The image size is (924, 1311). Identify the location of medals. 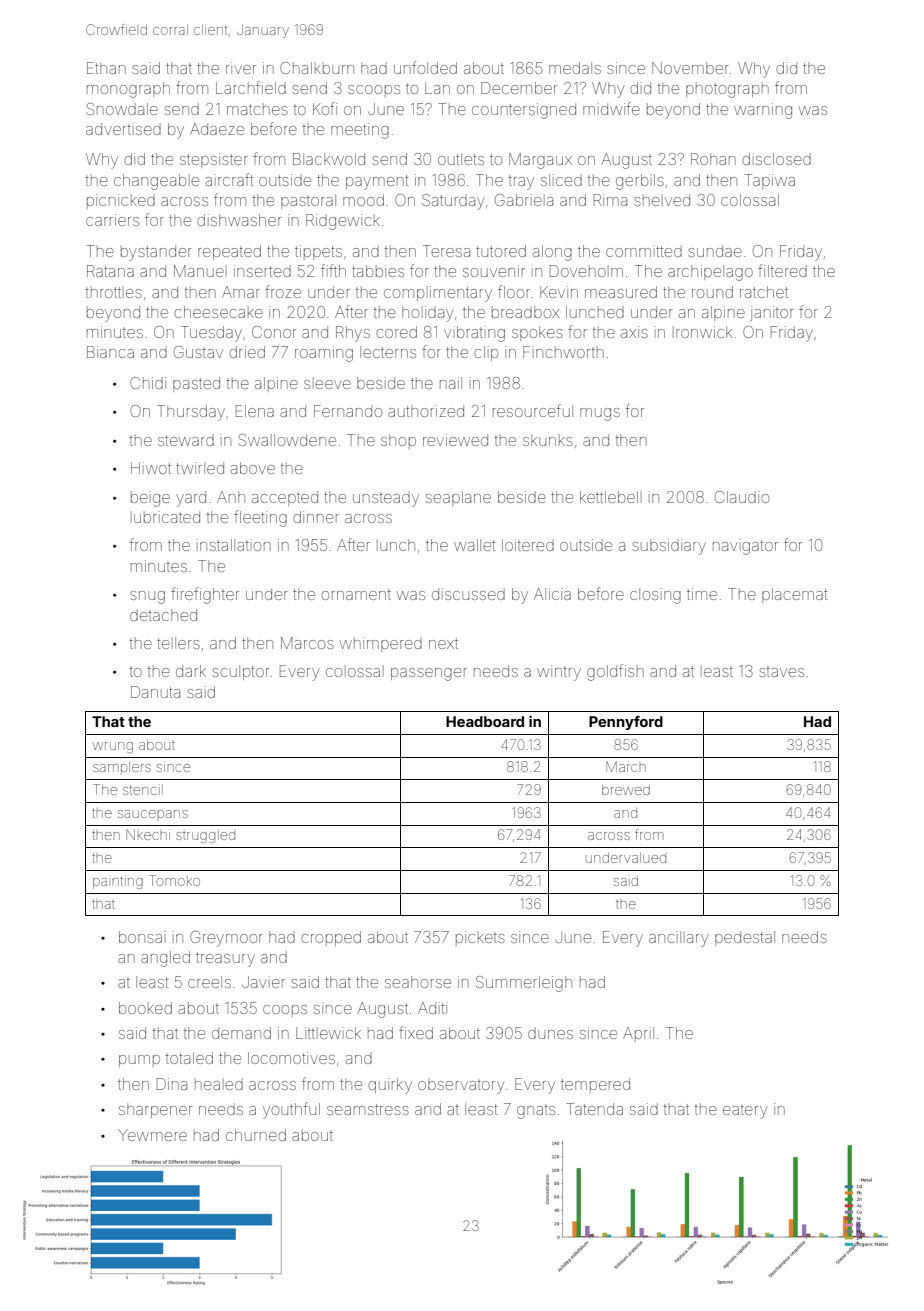
(575, 68).
